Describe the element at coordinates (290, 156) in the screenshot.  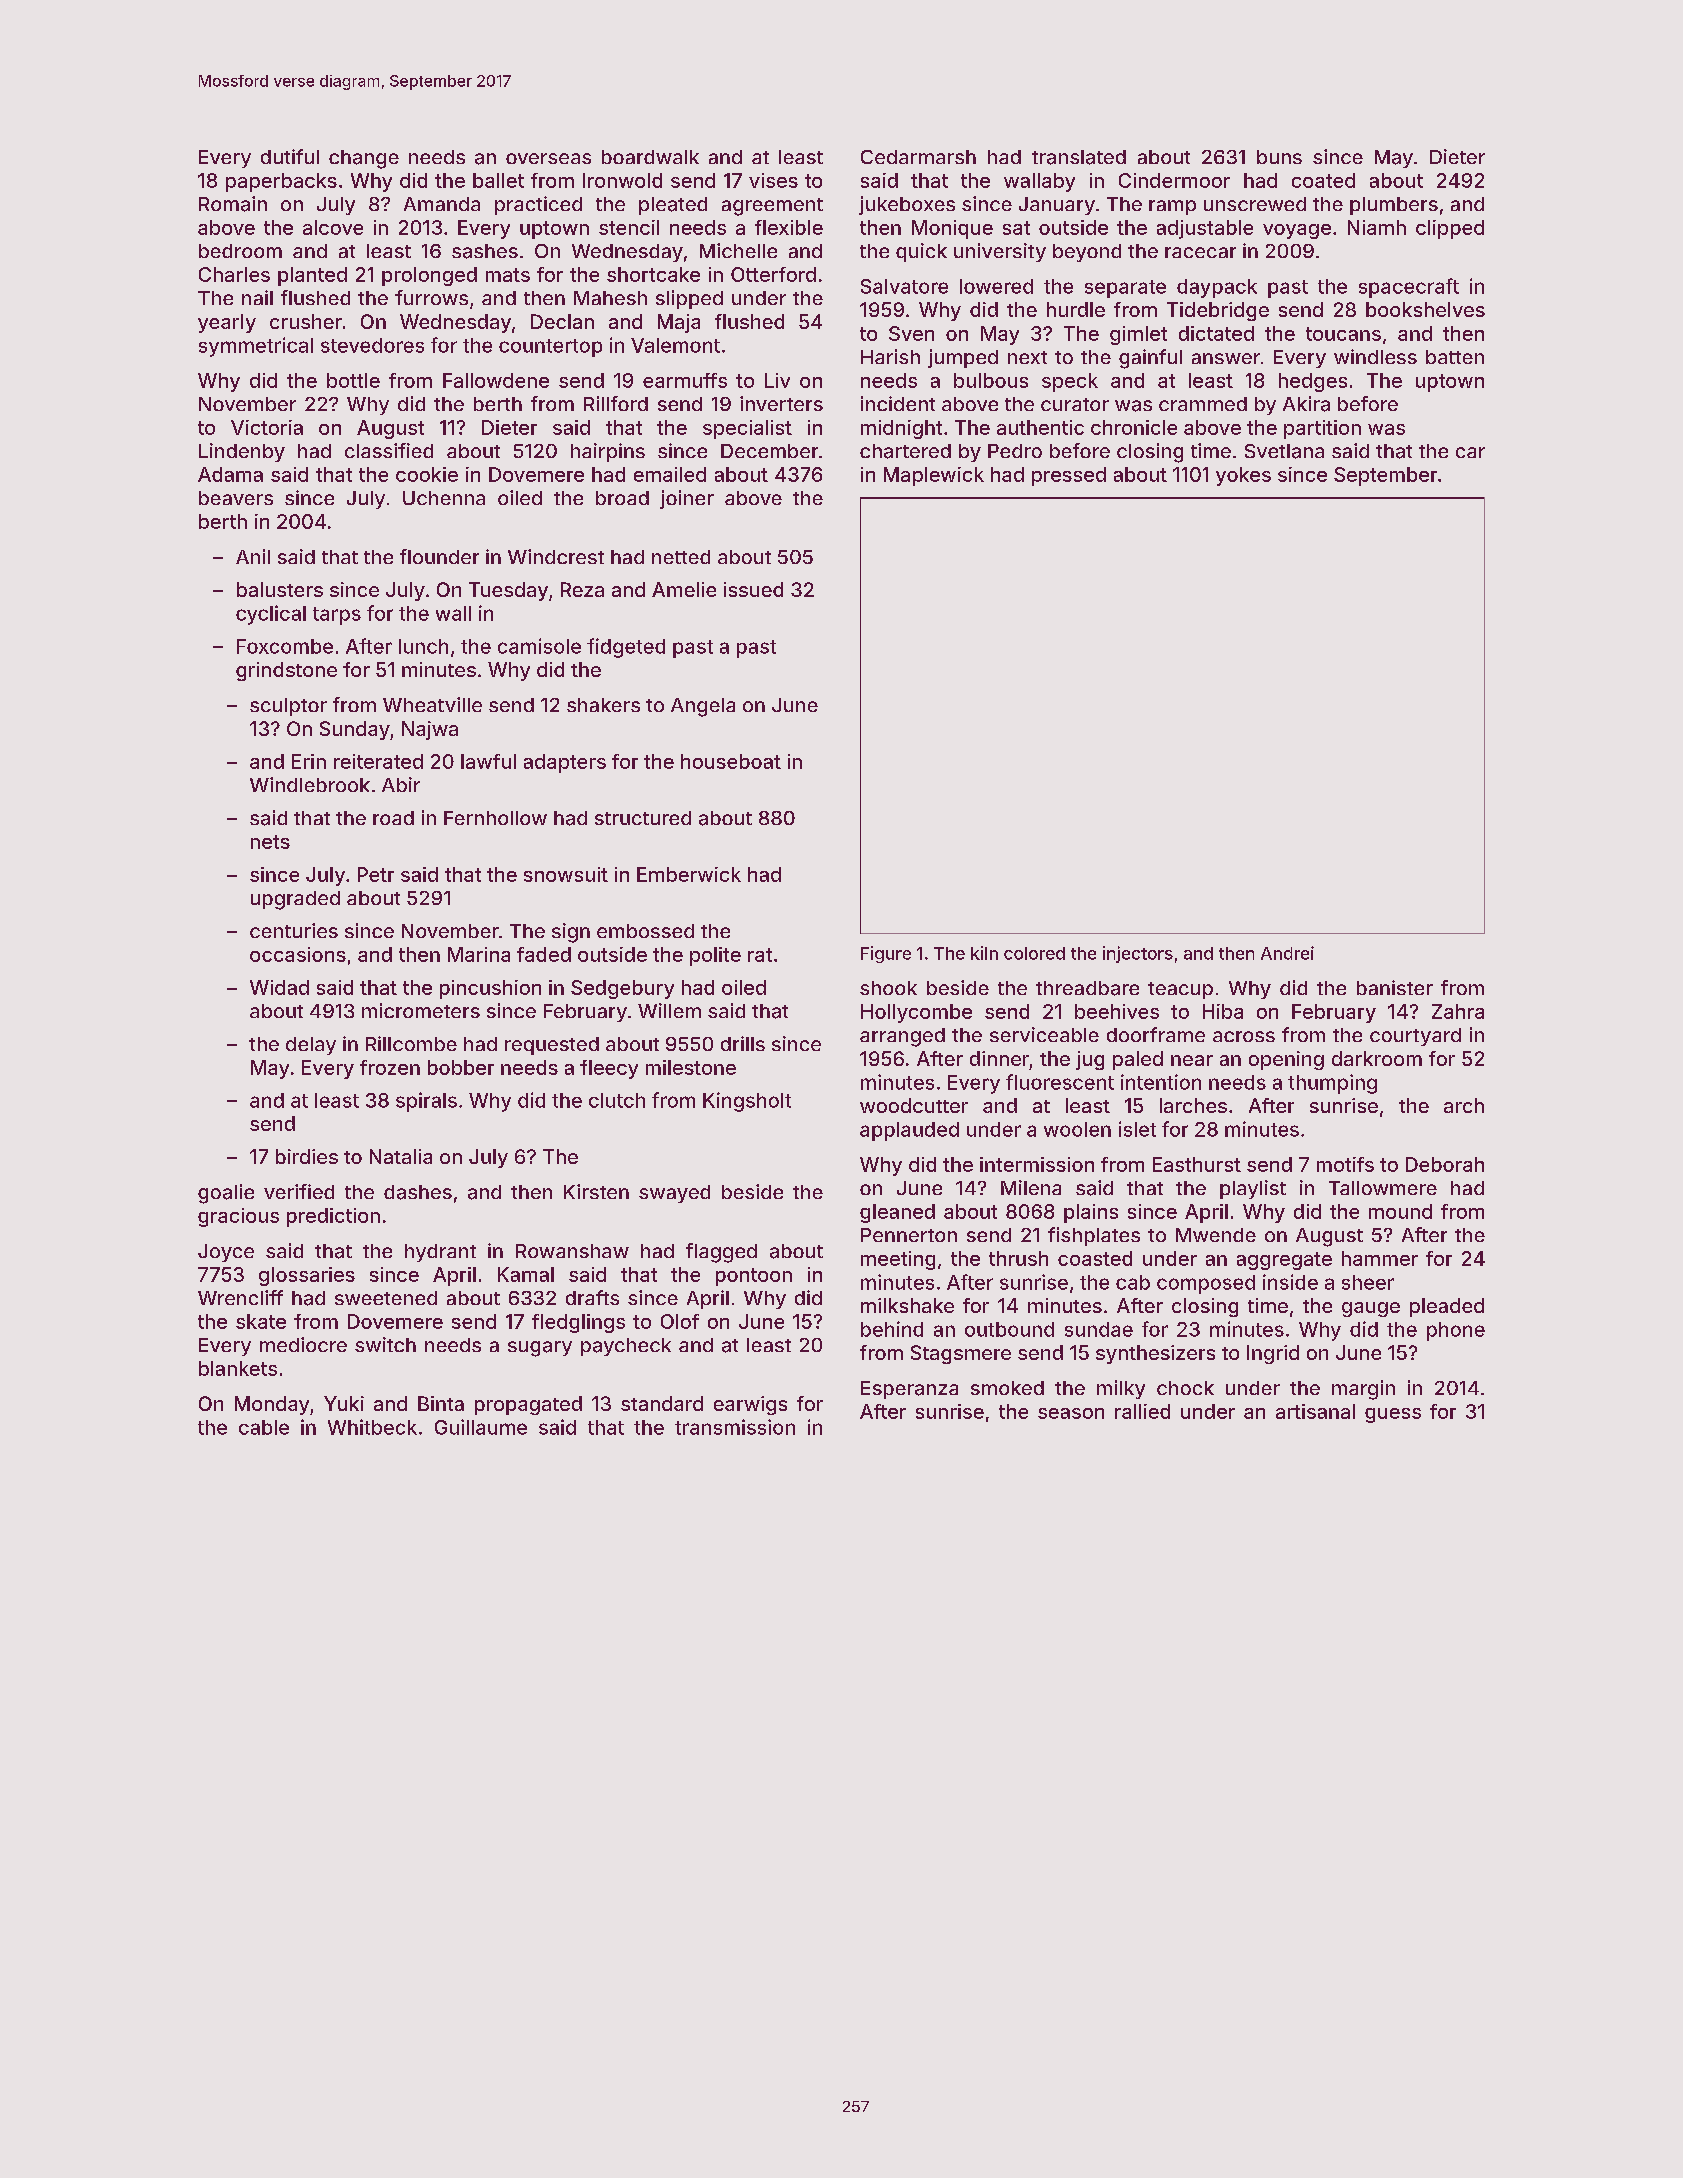
I see `dutiful` at that location.
